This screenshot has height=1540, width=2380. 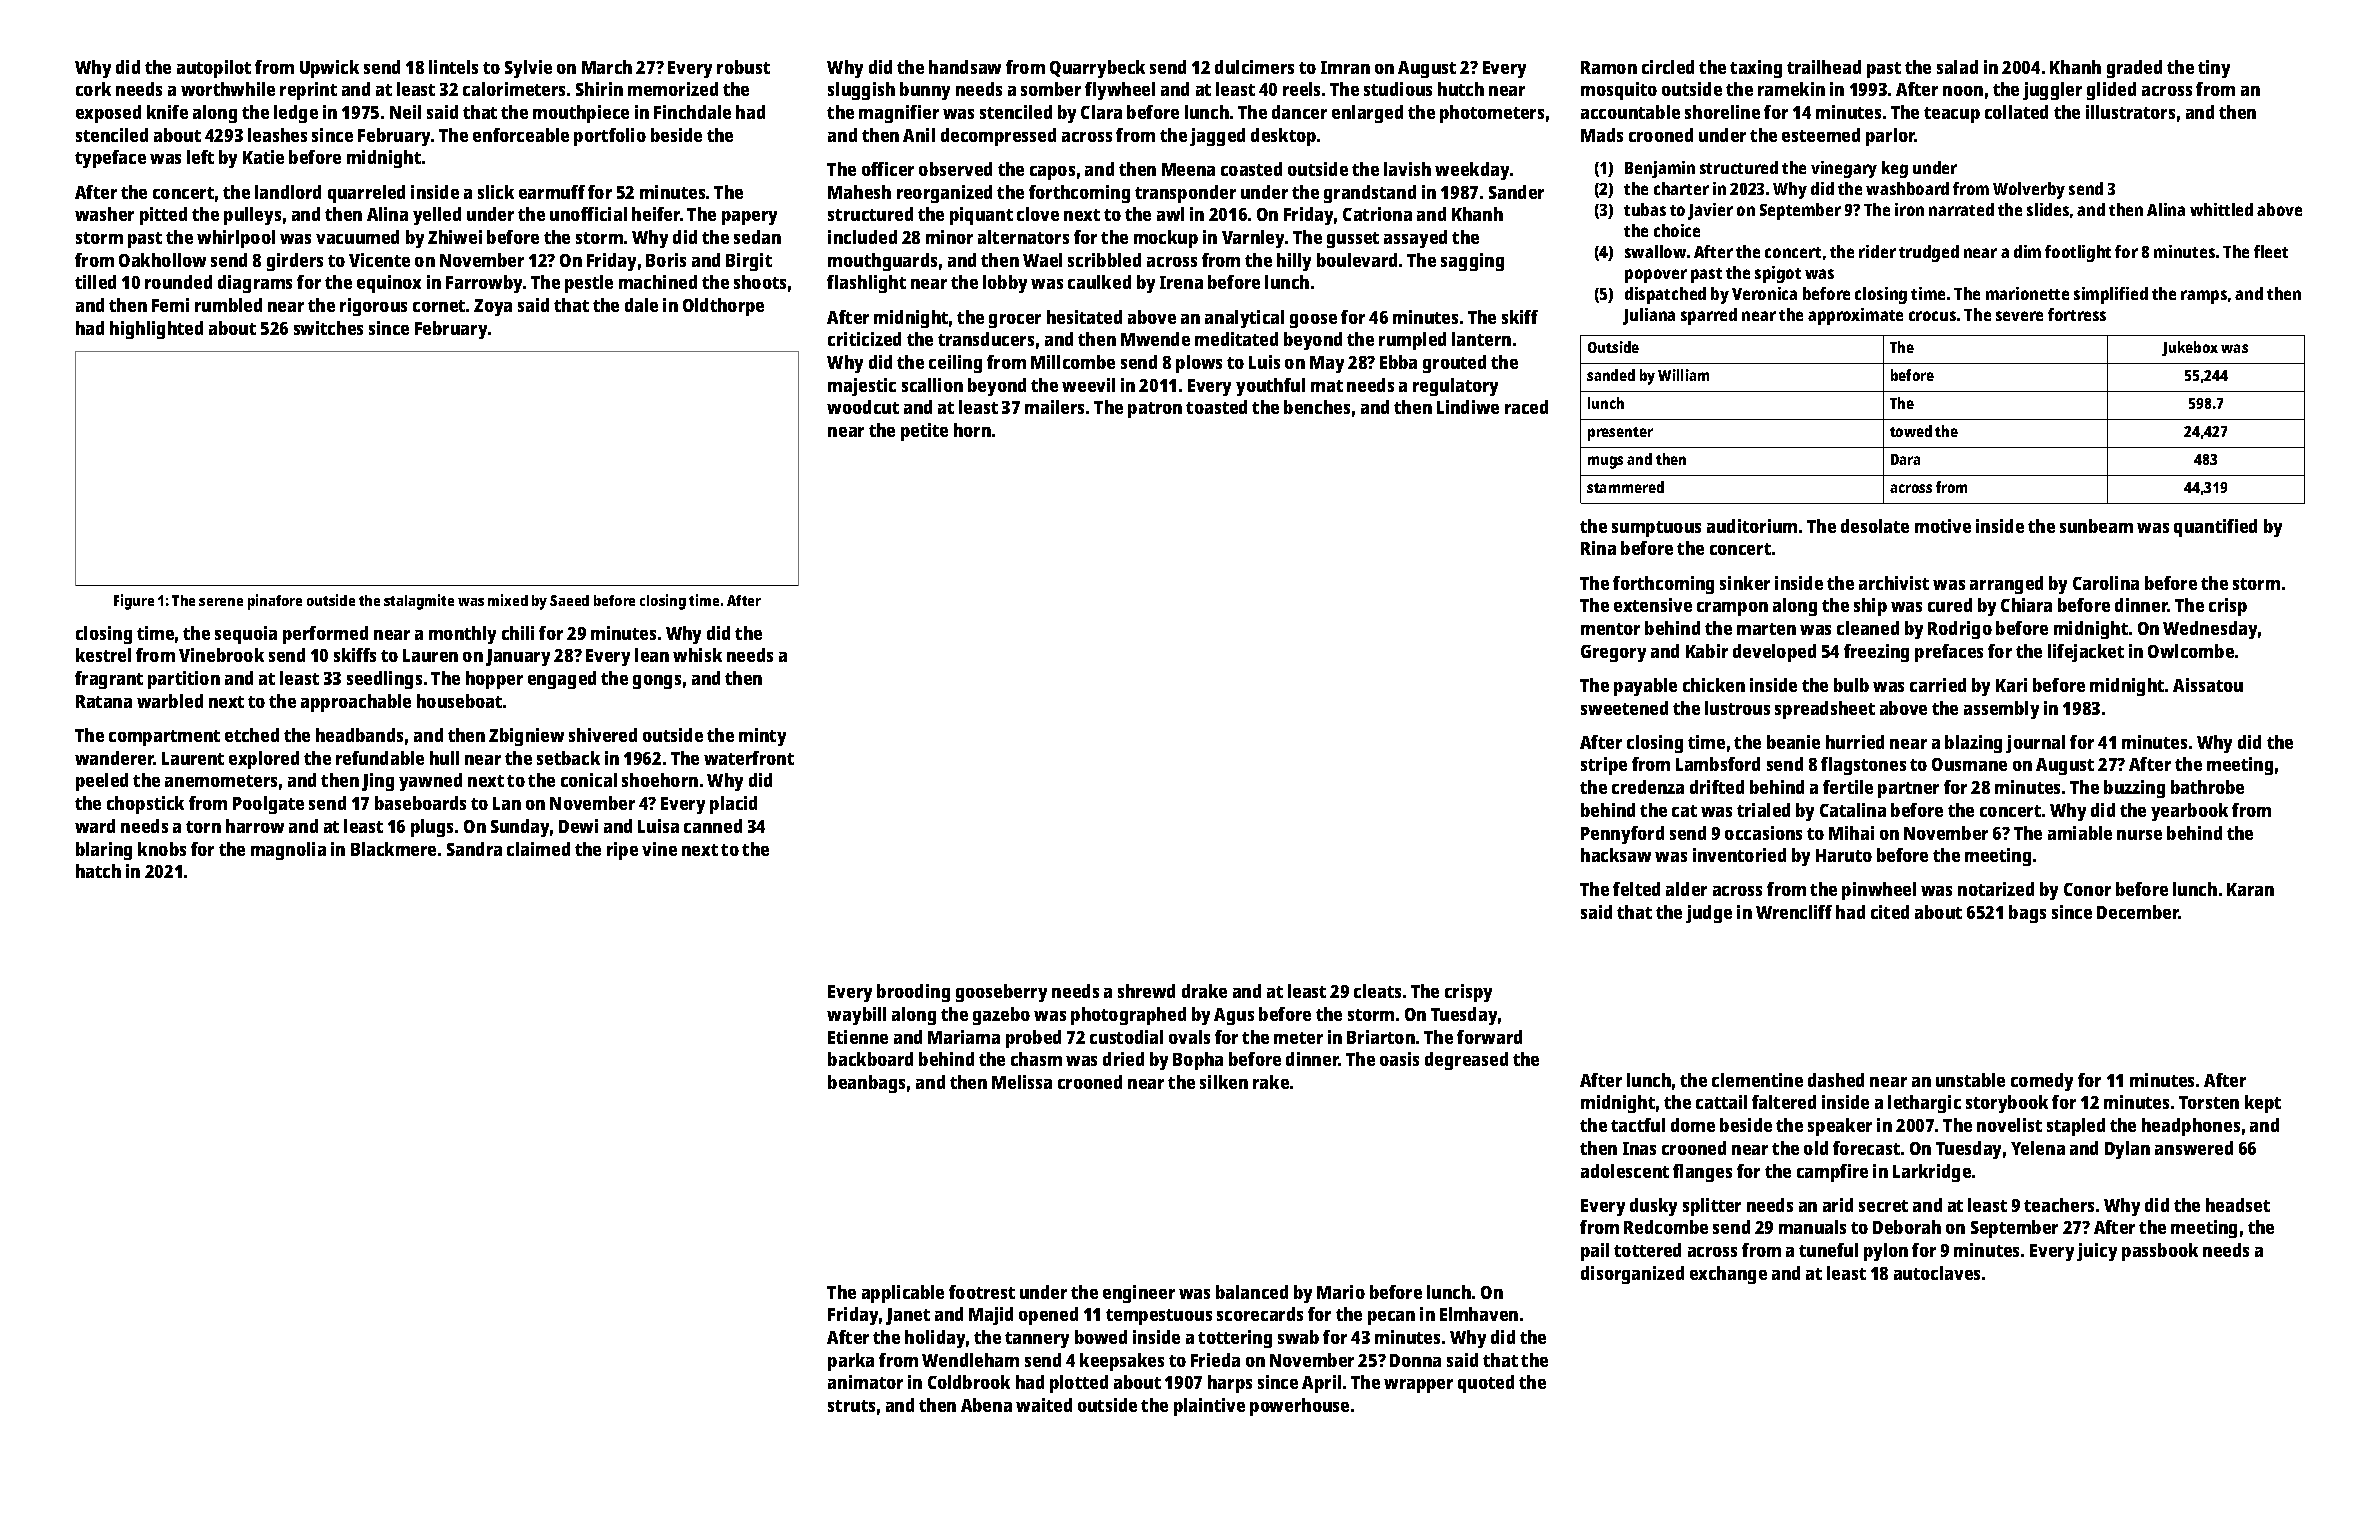 What do you see at coordinates (851, 1406) in the screenshot?
I see `struts` at bounding box center [851, 1406].
